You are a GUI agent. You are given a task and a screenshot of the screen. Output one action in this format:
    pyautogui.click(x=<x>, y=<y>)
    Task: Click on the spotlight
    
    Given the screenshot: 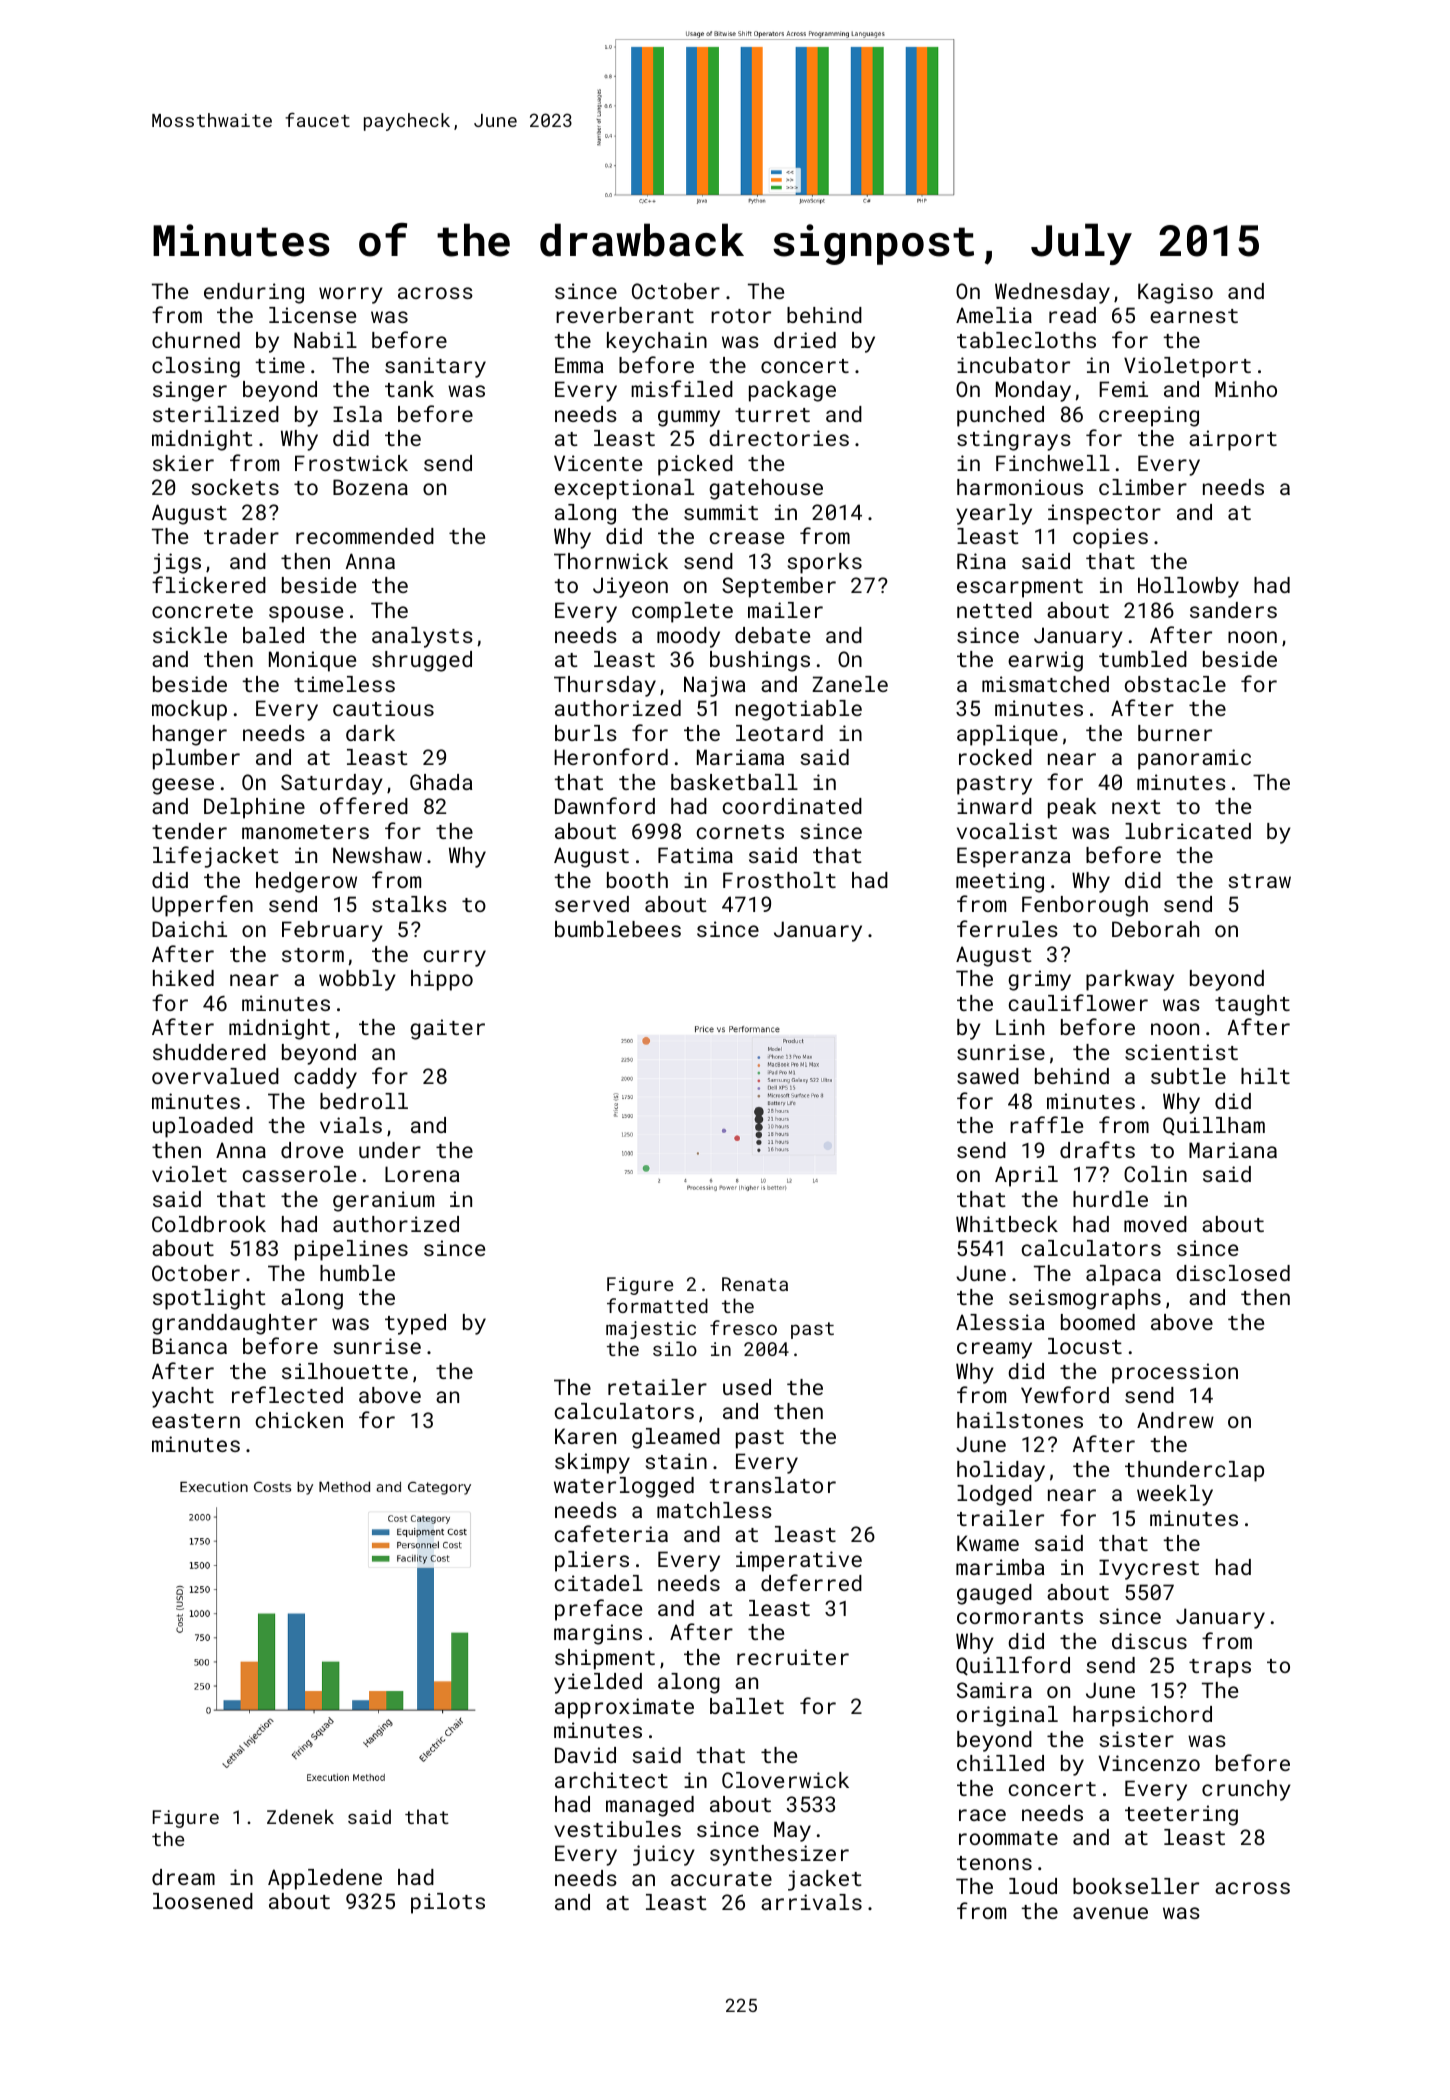 What is the action you would take?
    pyautogui.click(x=209, y=1299)
